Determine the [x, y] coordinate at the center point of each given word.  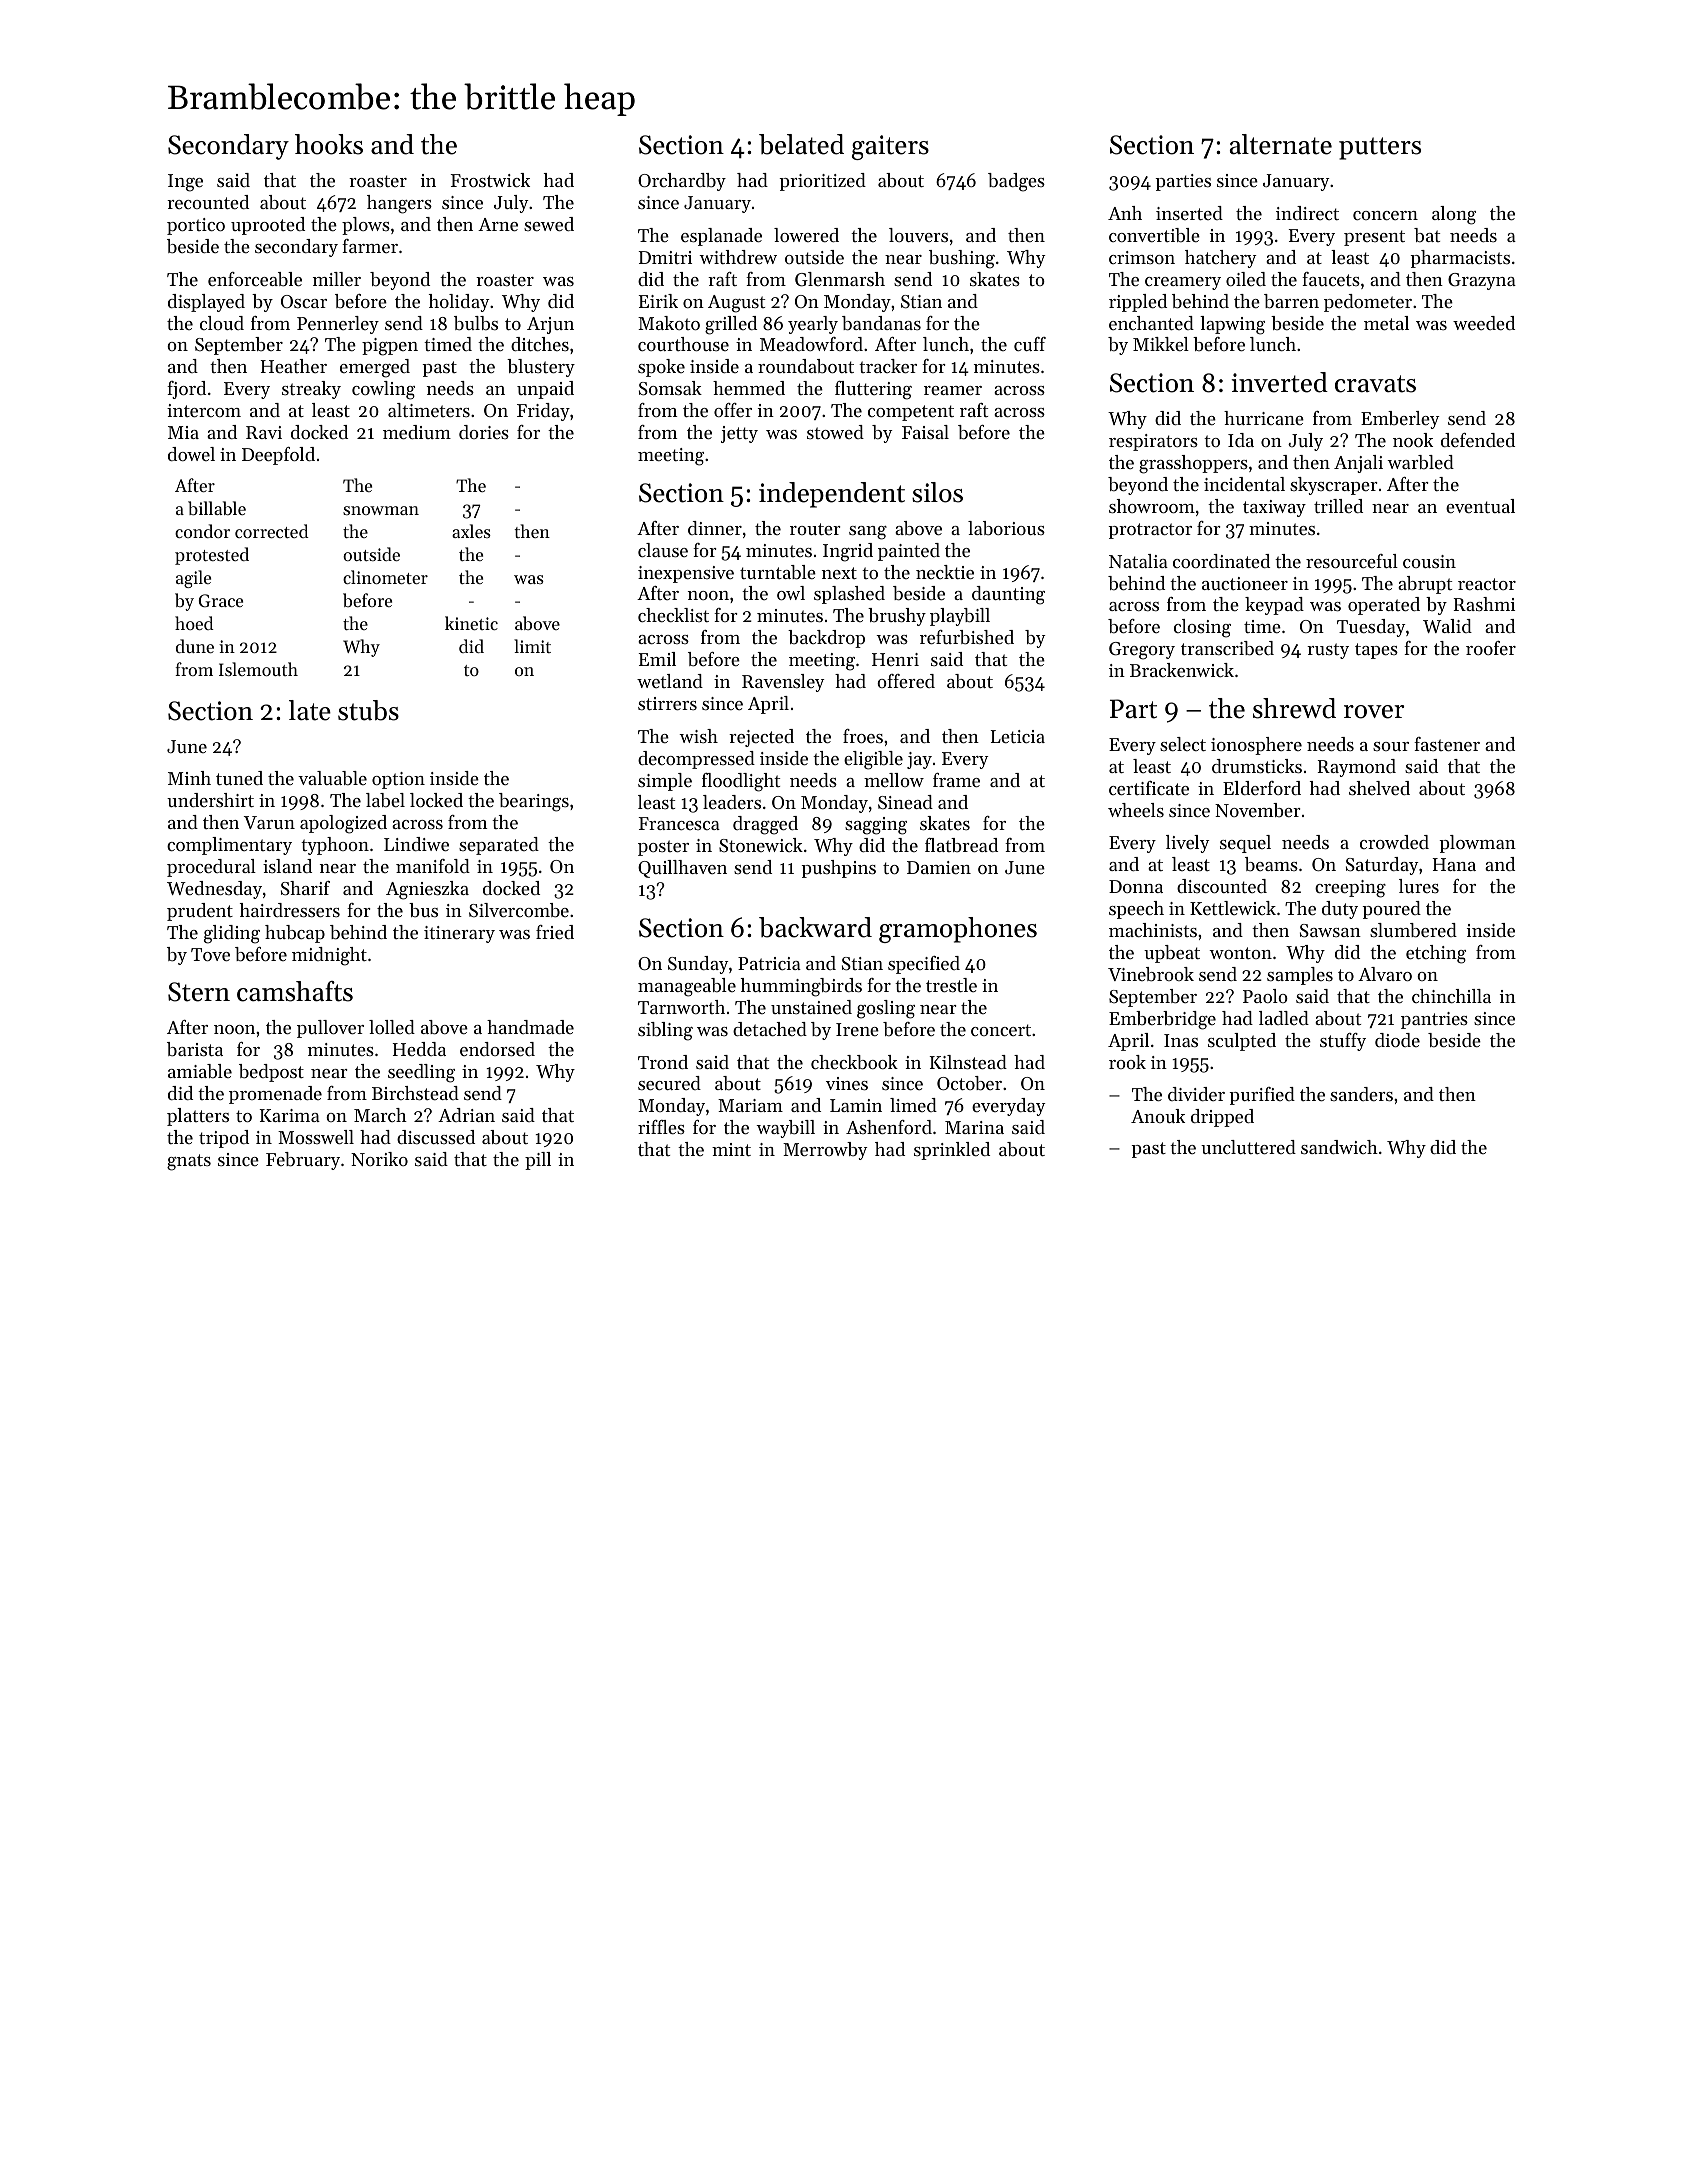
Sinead [905, 802]
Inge [185, 183]
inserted [1189, 213]
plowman [1478, 844]
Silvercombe [519, 910]
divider [1196, 1094]
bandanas [881, 323]
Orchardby [682, 182]
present [1374, 238]
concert [1001, 1030]
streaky [311, 390]
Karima [290, 1115]
